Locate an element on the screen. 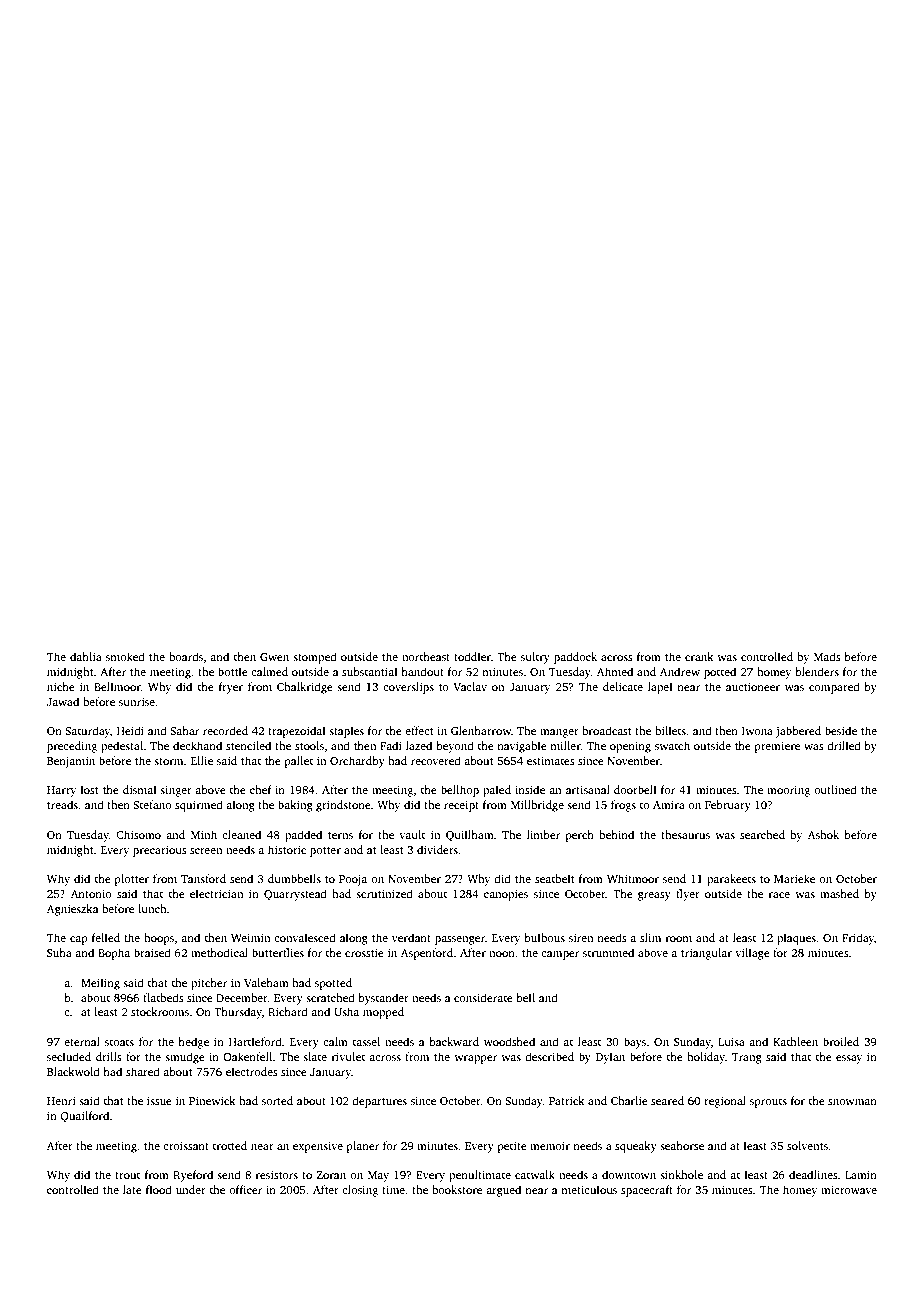  Gwen is located at coordinates (274, 657).
